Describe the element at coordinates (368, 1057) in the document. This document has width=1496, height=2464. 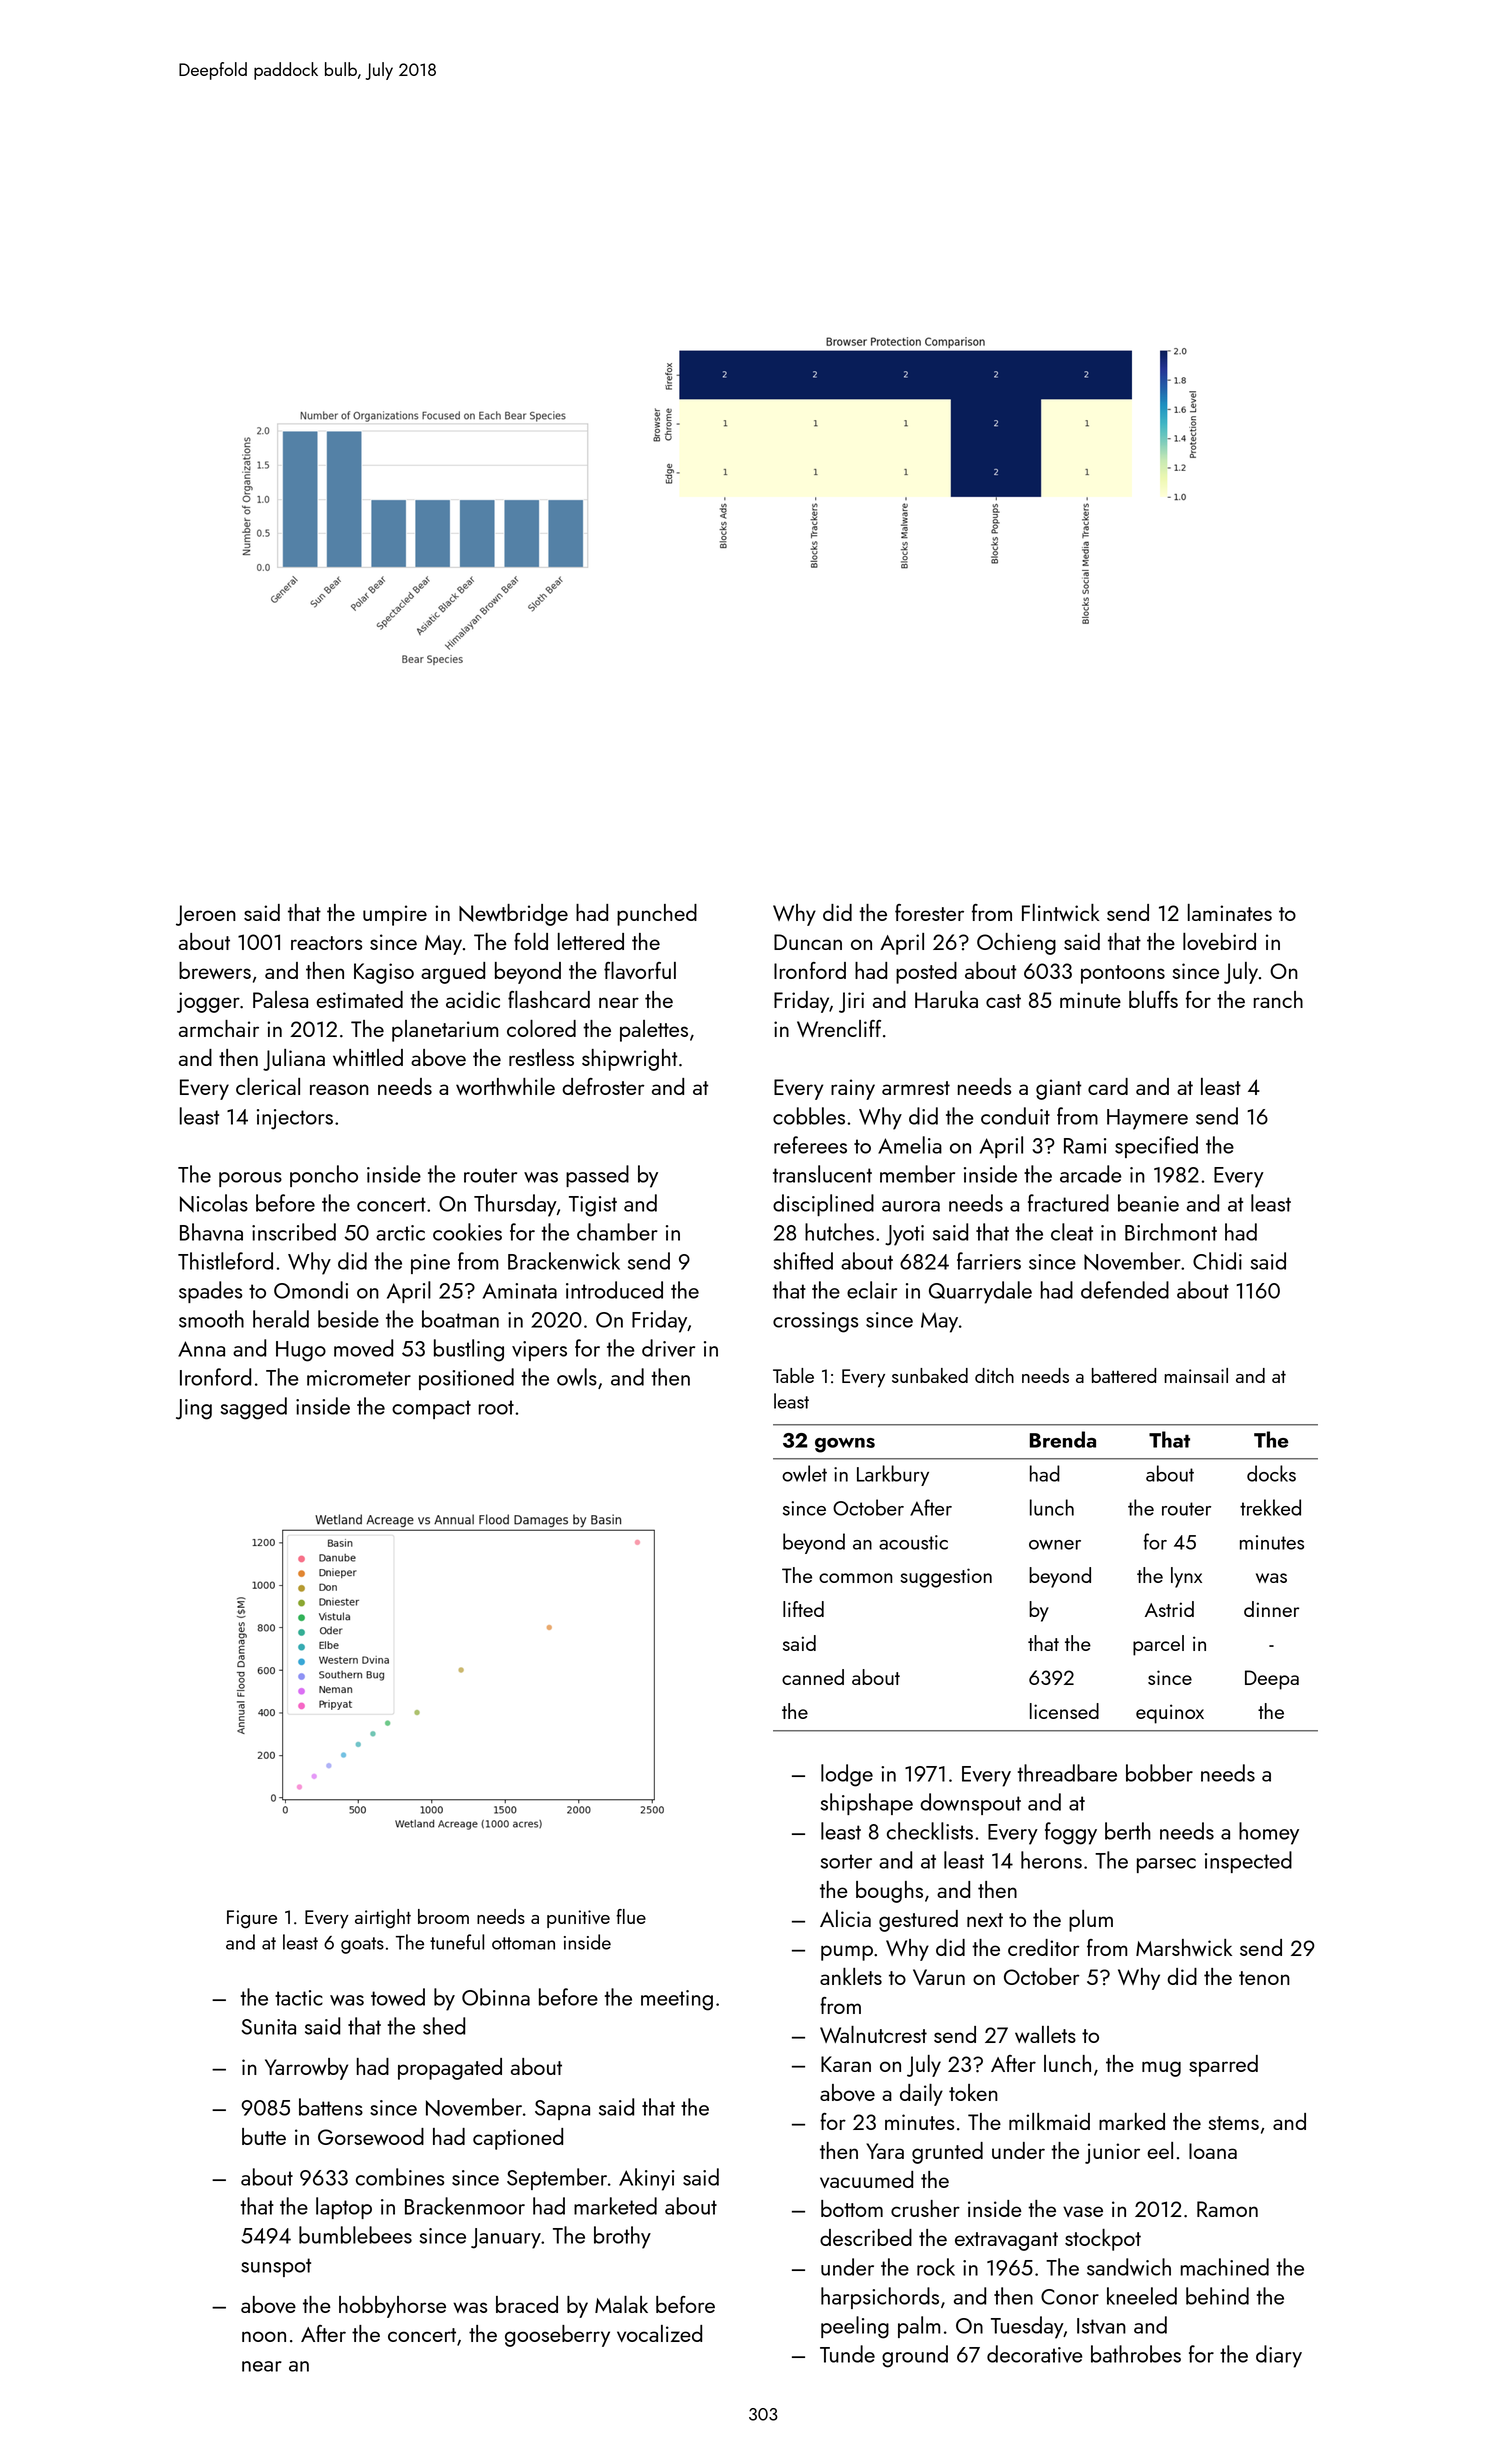
I see `whittled` at that location.
